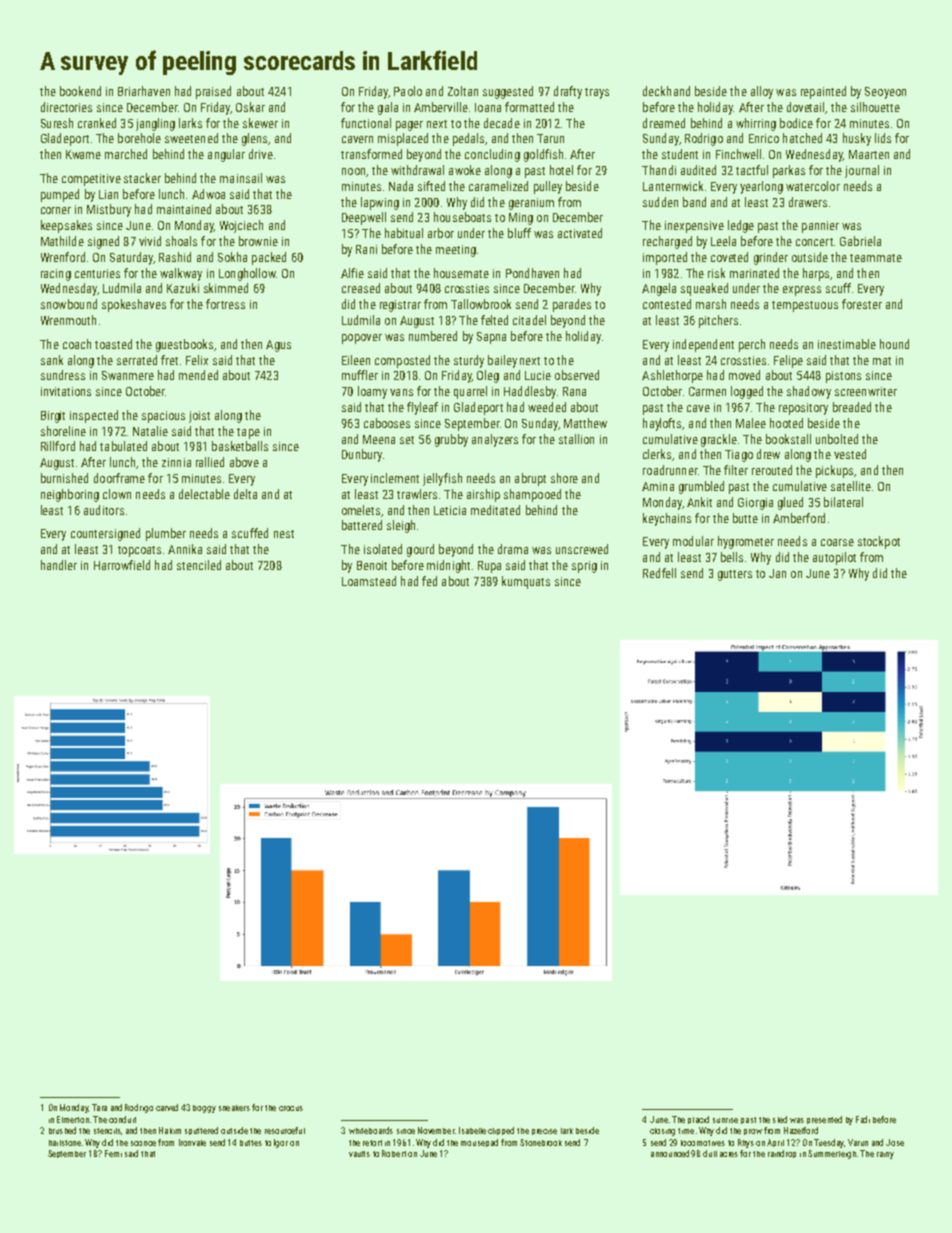 The height and width of the image is (1233, 952). Describe the element at coordinates (885, 93) in the image. I see `Seoyeon` at that location.
